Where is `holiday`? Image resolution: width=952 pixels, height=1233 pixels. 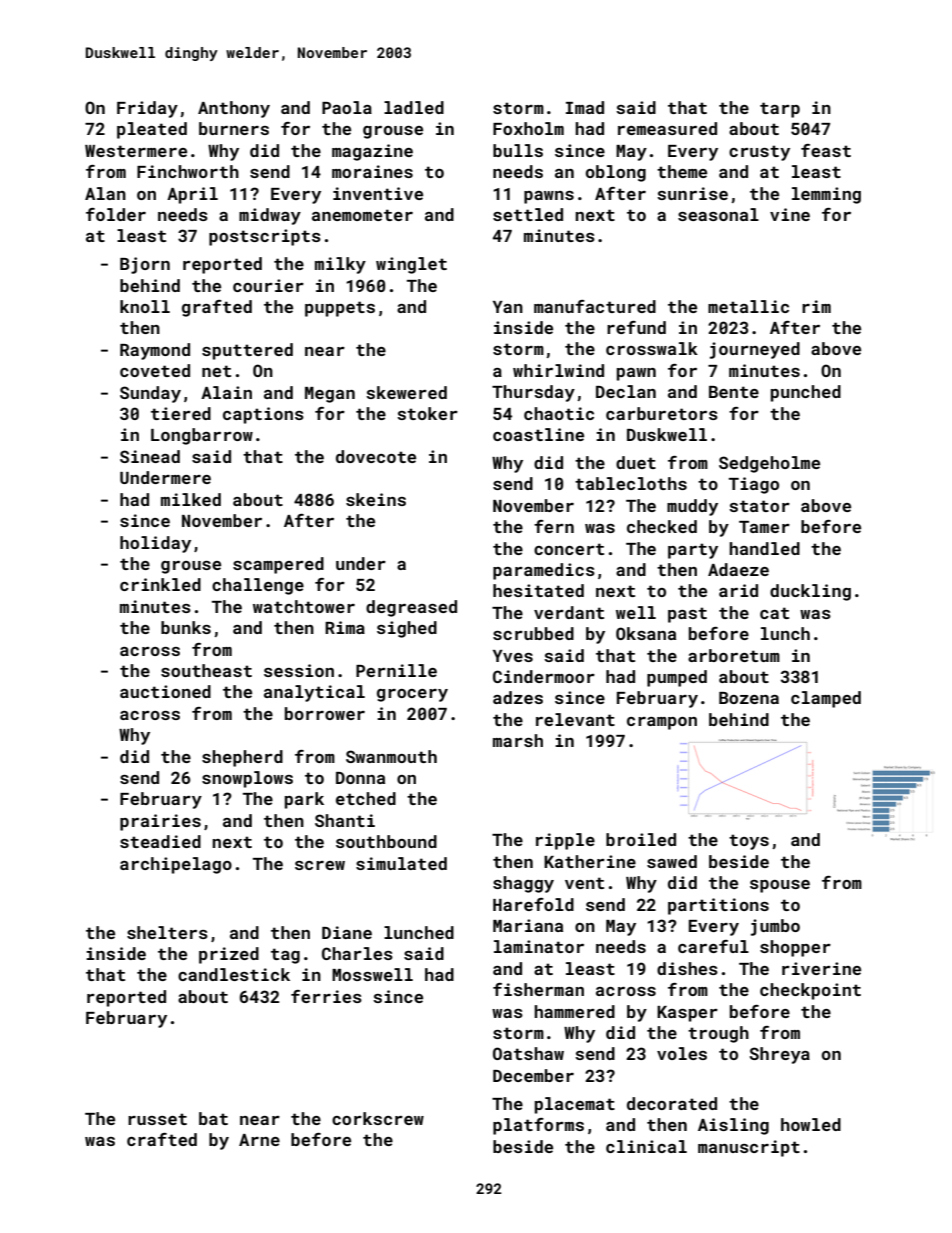
holiday is located at coordinates (155, 544).
